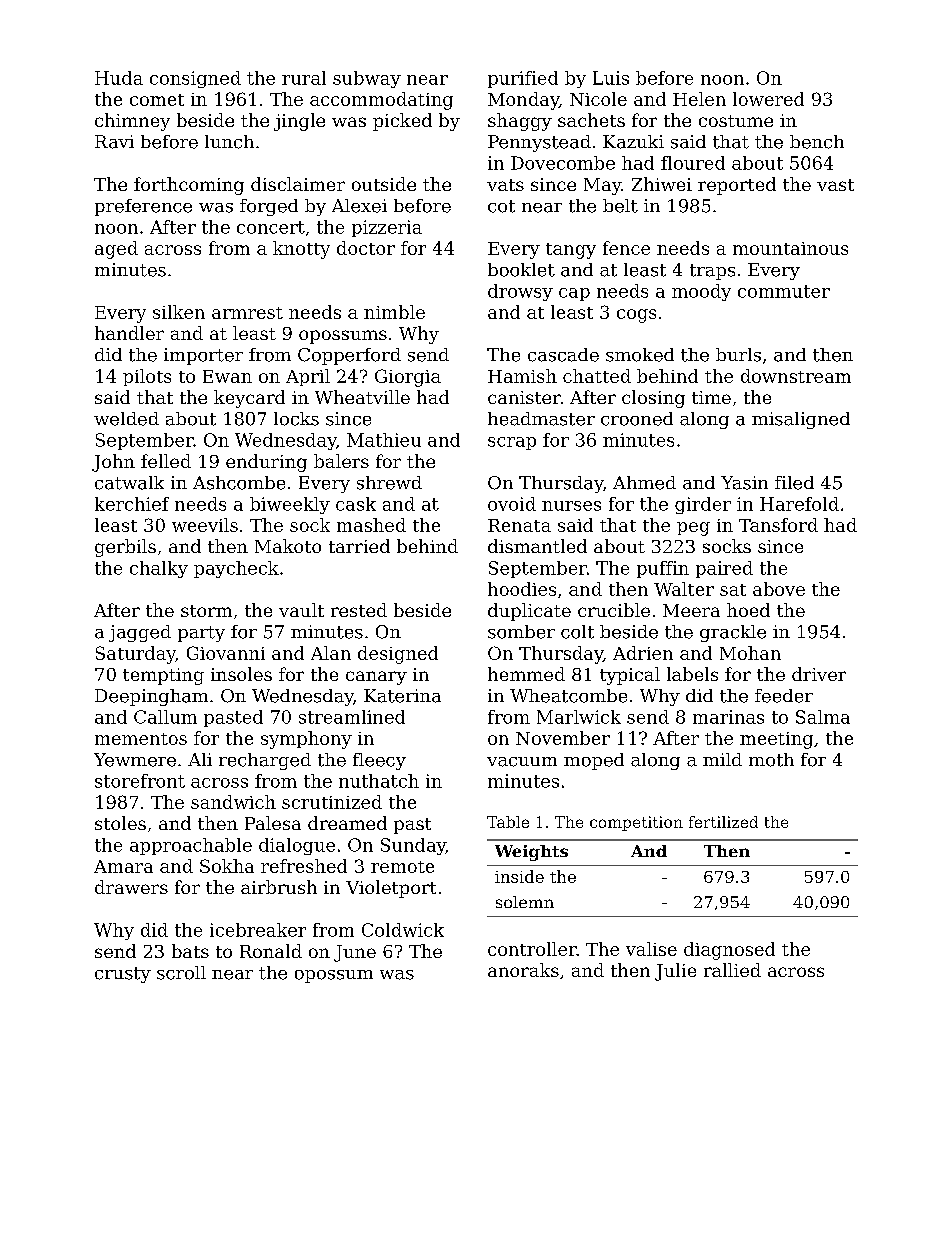 This image has height=1233, width=952. What do you see at coordinates (413, 846) in the image?
I see `Sunday` at bounding box center [413, 846].
